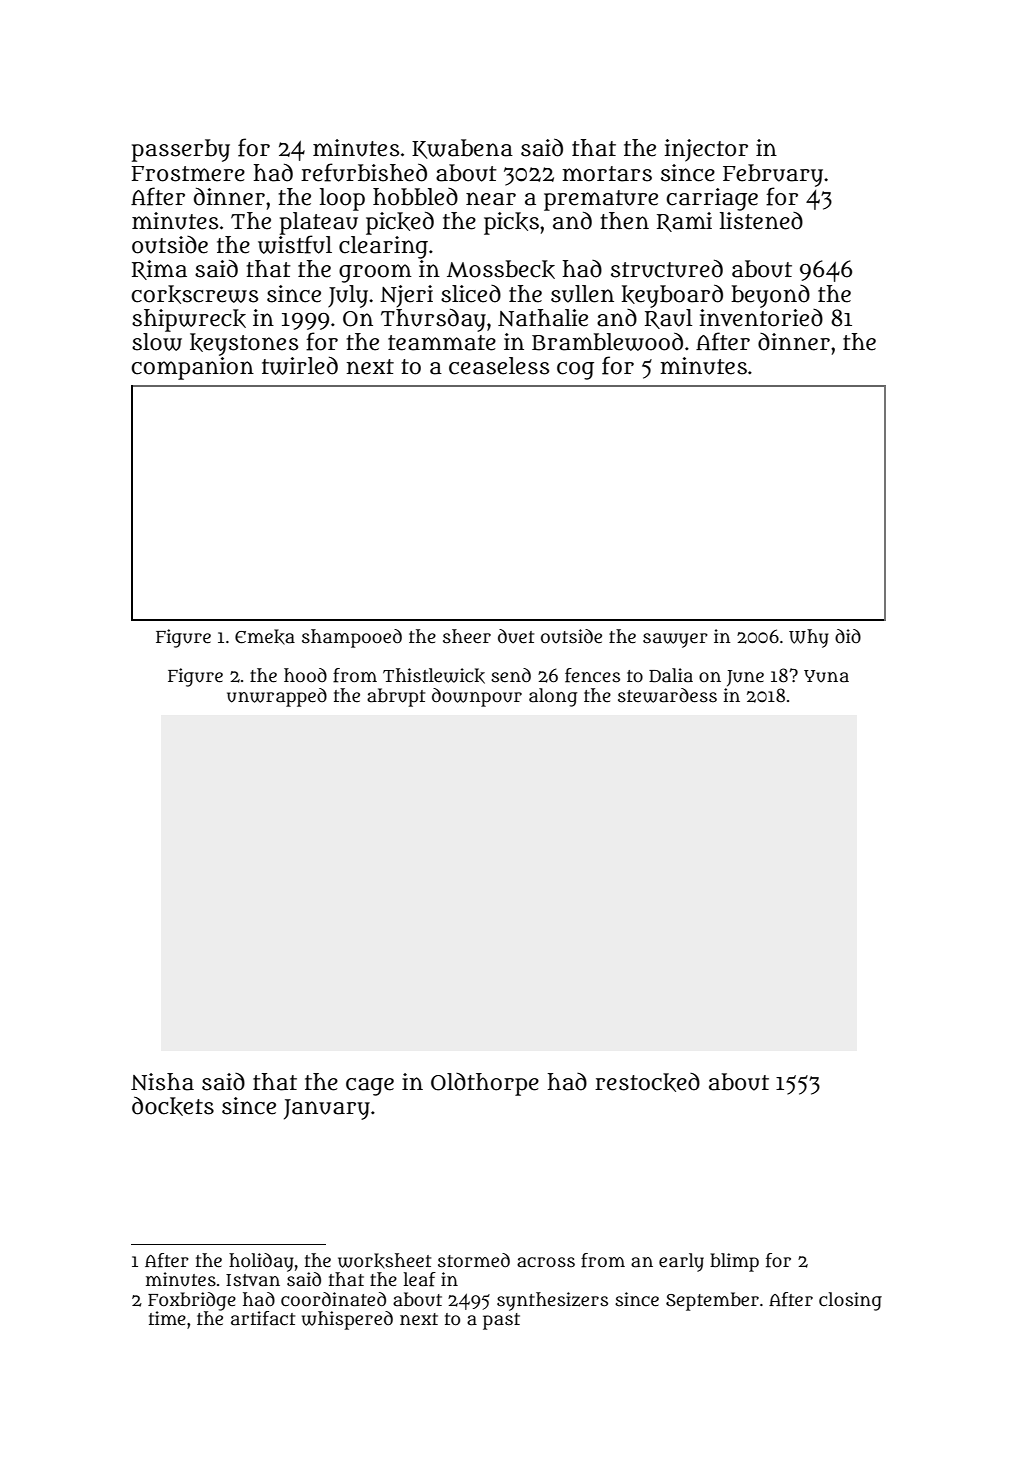 The width and height of the screenshot is (1017, 1474). Describe the element at coordinates (667, 695) in the screenshot. I see `stewardess` at that location.
